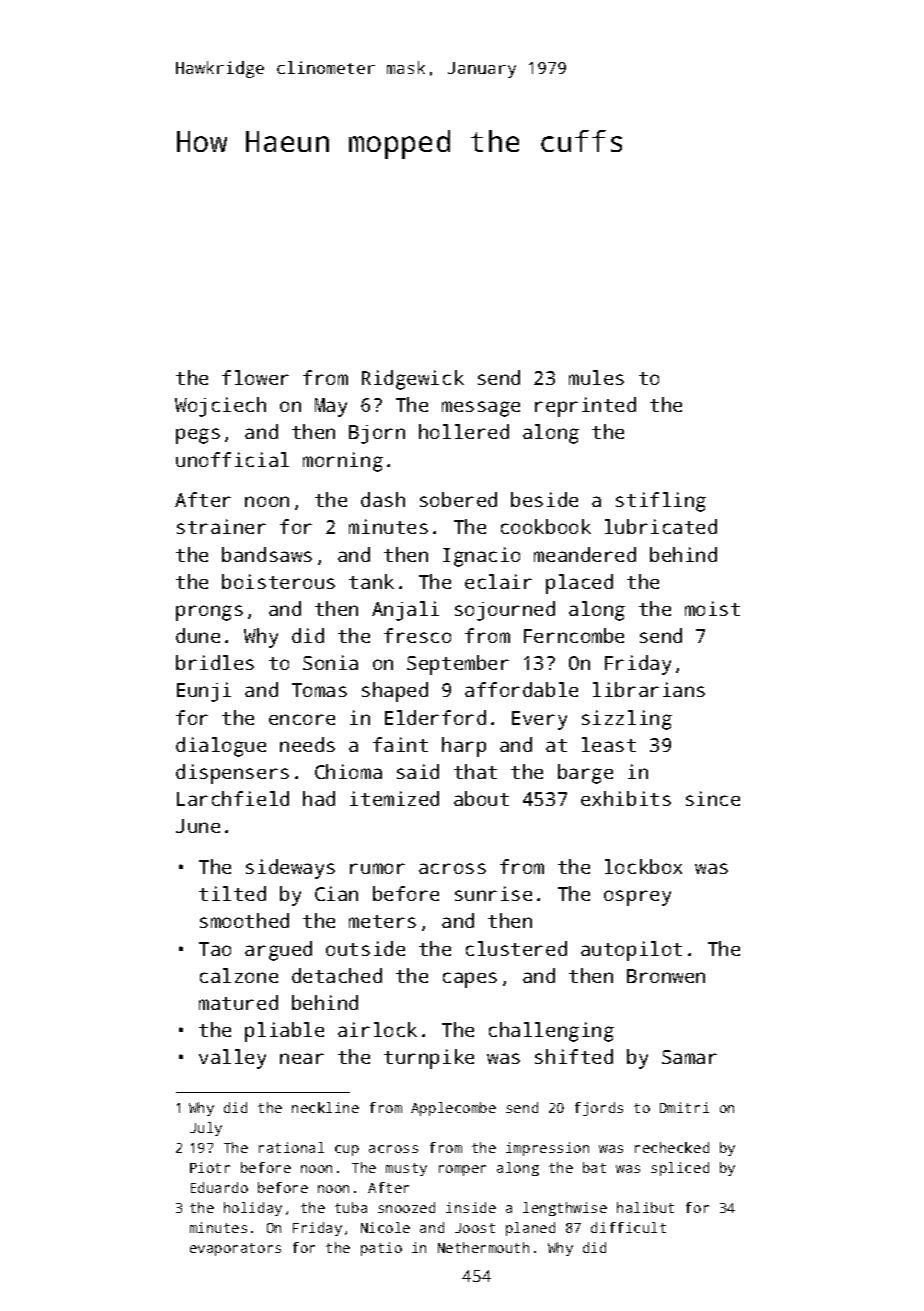  I want to click on Wojciech, so click(220, 407).
